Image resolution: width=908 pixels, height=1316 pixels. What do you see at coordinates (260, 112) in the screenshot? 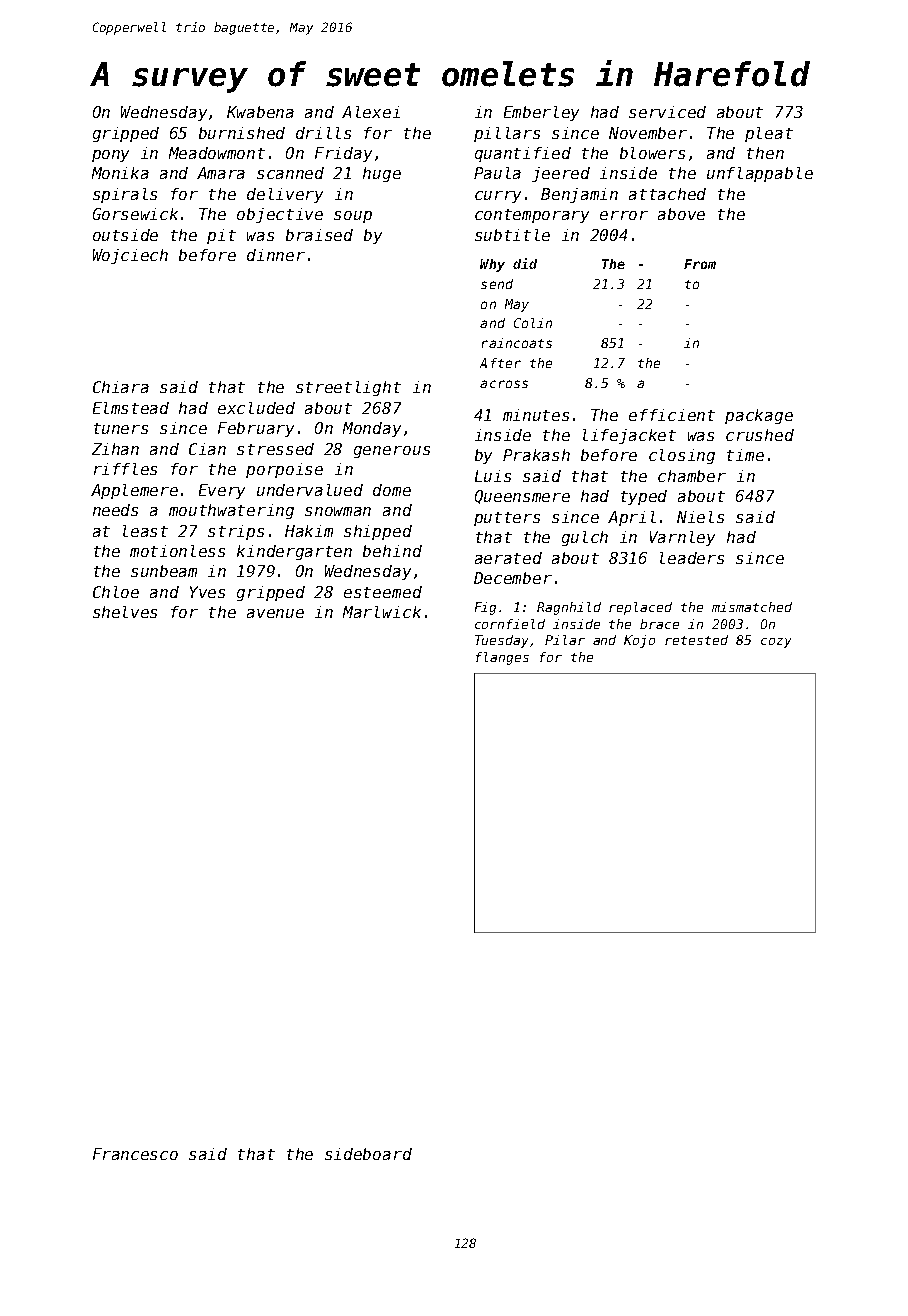
I see `Kwabena` at bounding box center [260, 112].
